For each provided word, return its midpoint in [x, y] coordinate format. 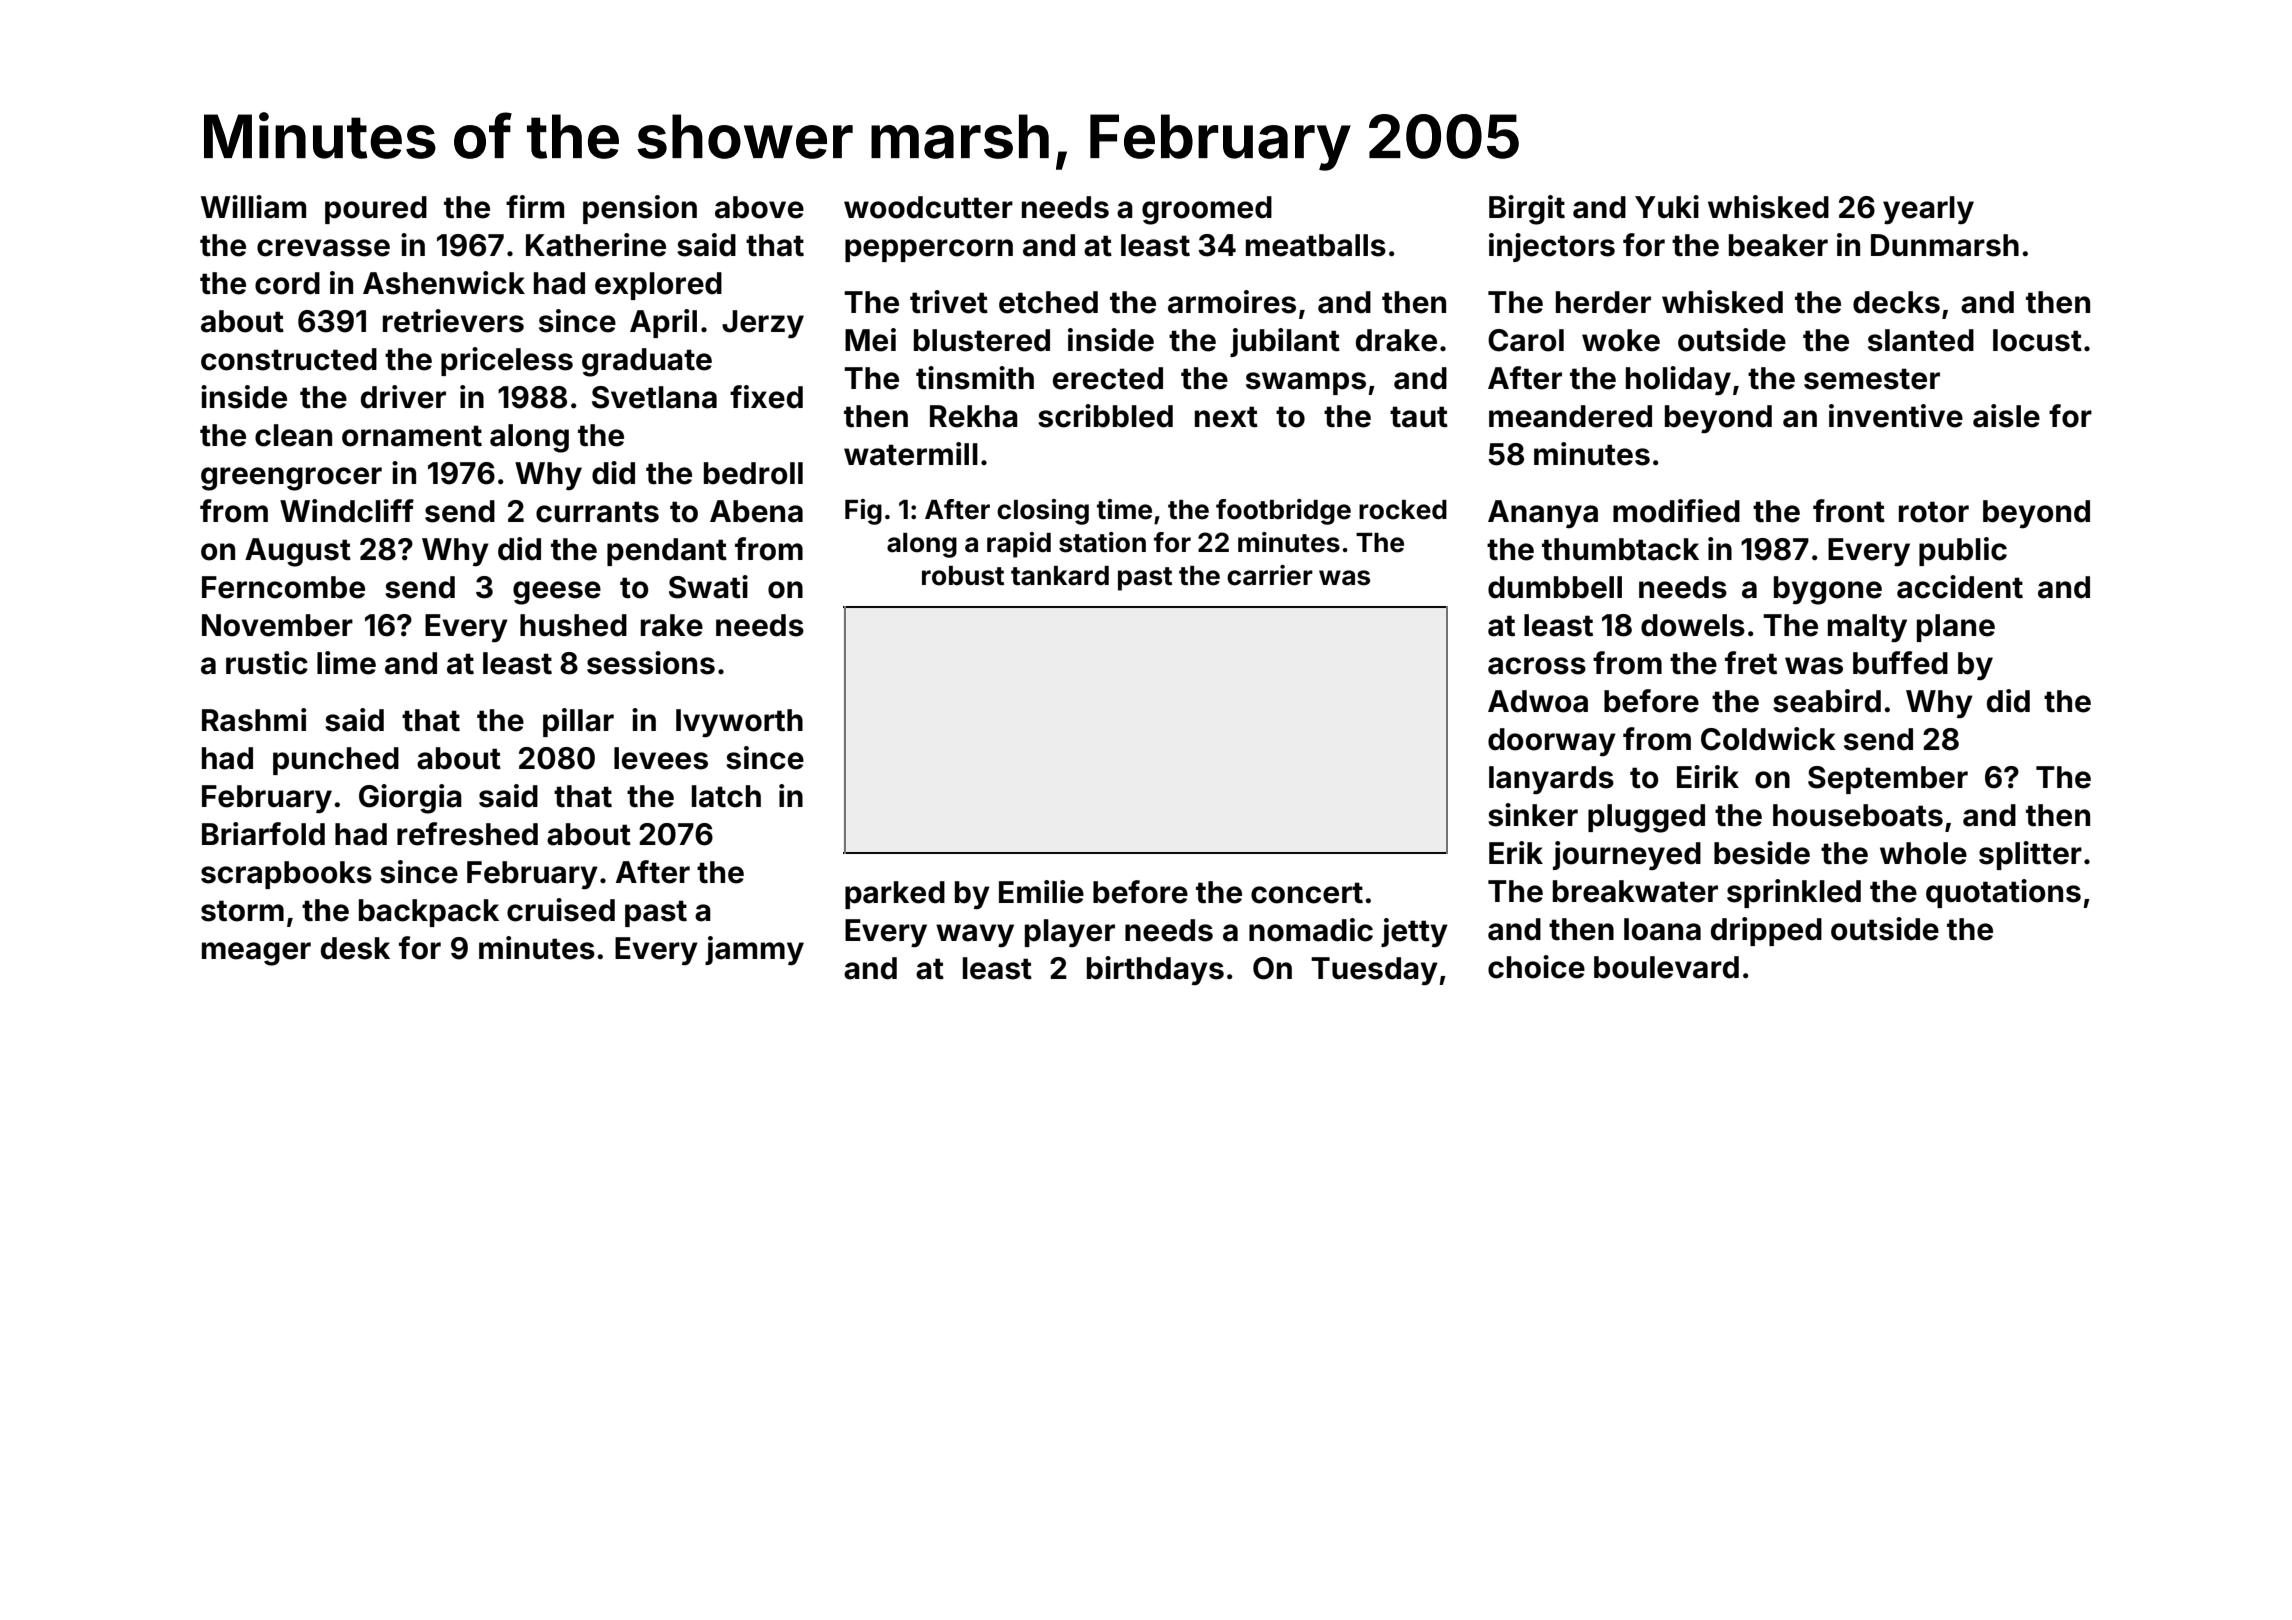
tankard [1060, 576]
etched [1048, 302]
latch [726, 796]
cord [287, 283]
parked [895, 895]
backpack [429, 913]
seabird [1827, 701]
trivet [949, 302]
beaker [1778, 245]
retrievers [453, 321]
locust [2037, 340]
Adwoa [1538, 701]
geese [557, 593]
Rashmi [254, 720]
